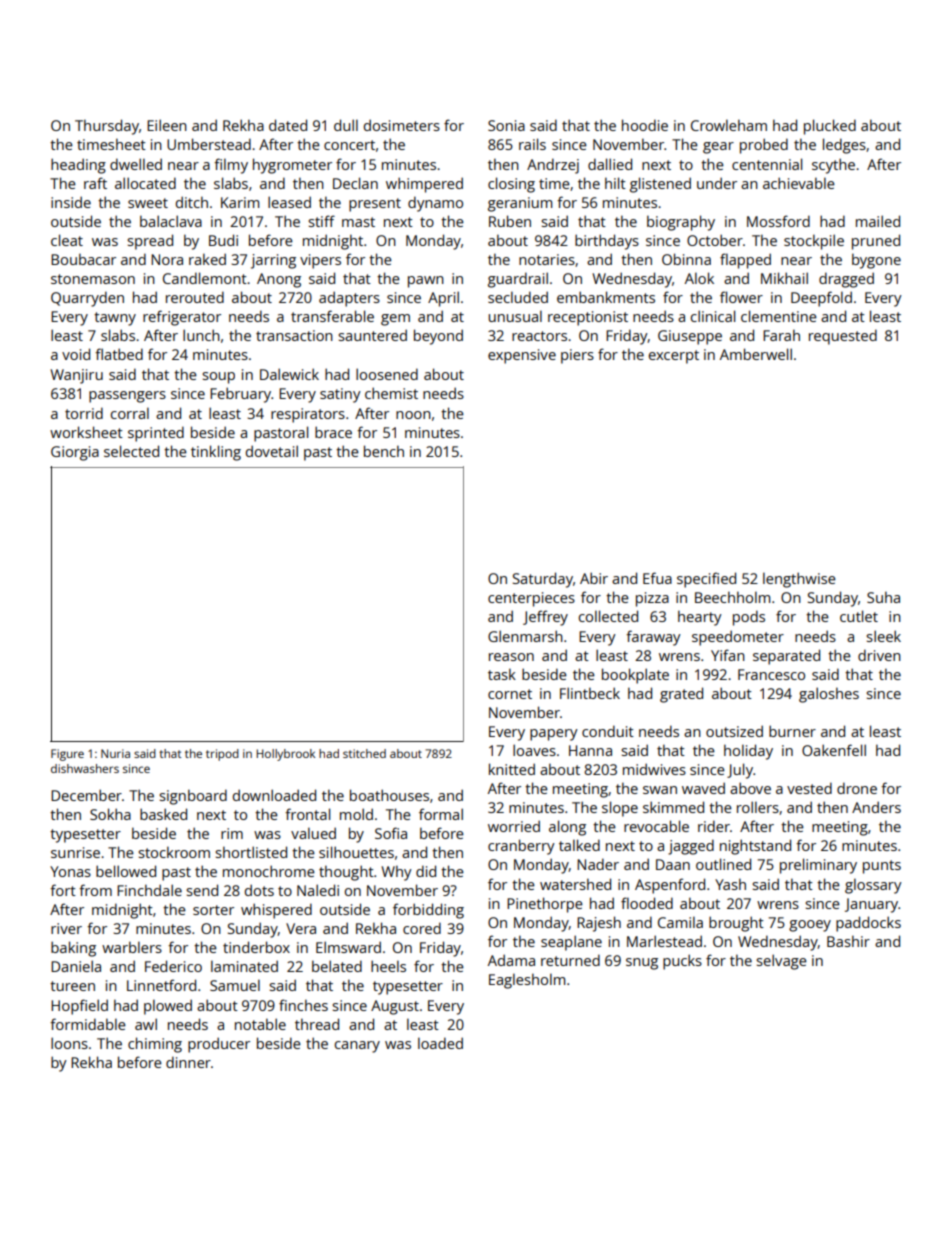 This screenshot has width=952, height=1233. Describe the element at coordinates (75, 453) in the screenshot. I see `Giorgia` at that location.
